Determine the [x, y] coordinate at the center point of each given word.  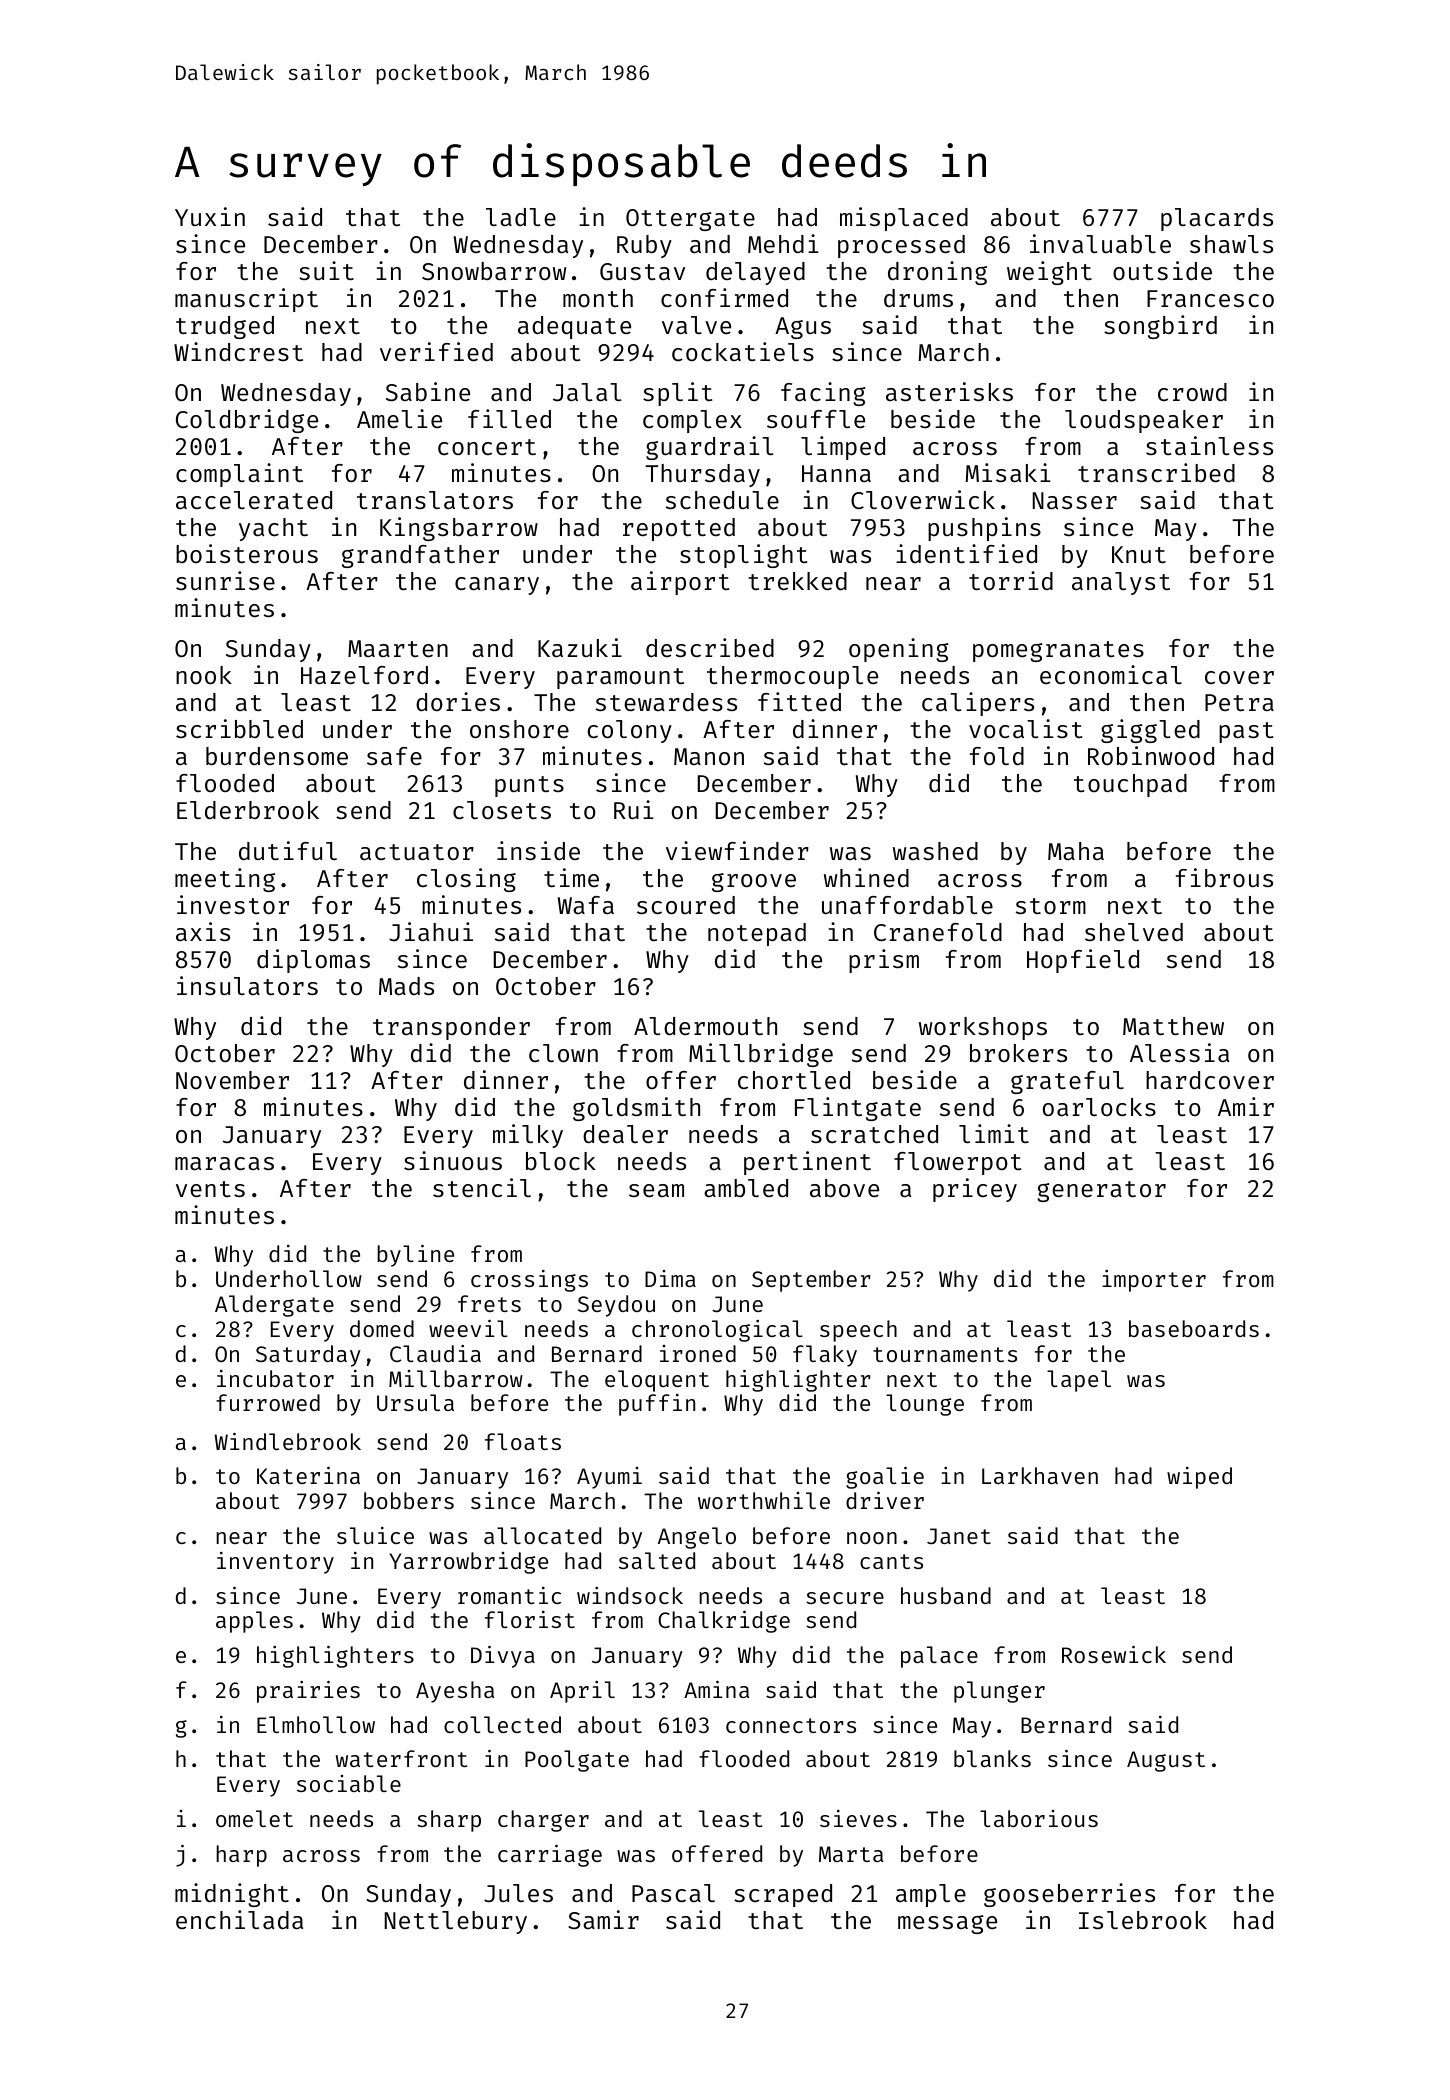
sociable [349, 1783]
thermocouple [792, 677]
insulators [247, 985]
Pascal [673, 1893]
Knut [1139, 554]
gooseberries [1069, 1895]
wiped [1199, 1478]
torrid [1011, 580]
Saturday [308, 1356]
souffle [816, 419]
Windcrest [238, 351]
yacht [273, 529]
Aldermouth [705, 1026]
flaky [825, 1356]
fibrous [1224, 877]
